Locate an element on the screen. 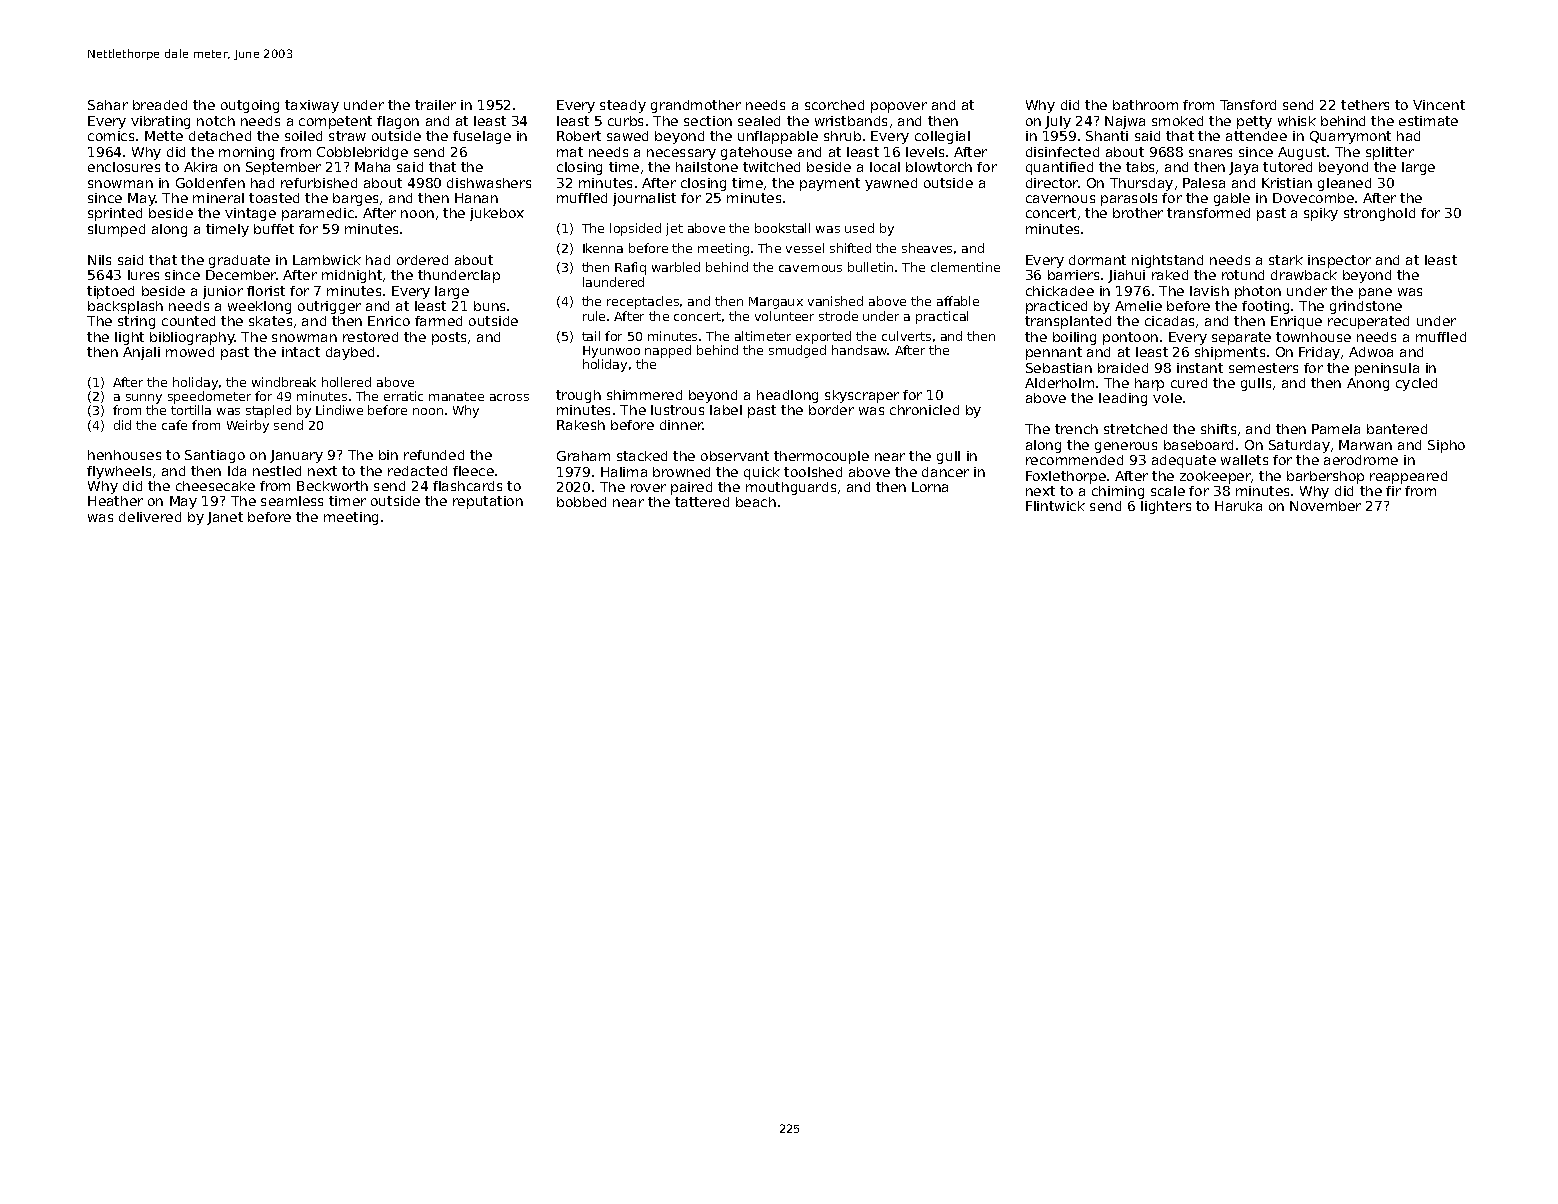  necessary is located at coordinates (681, 154).
